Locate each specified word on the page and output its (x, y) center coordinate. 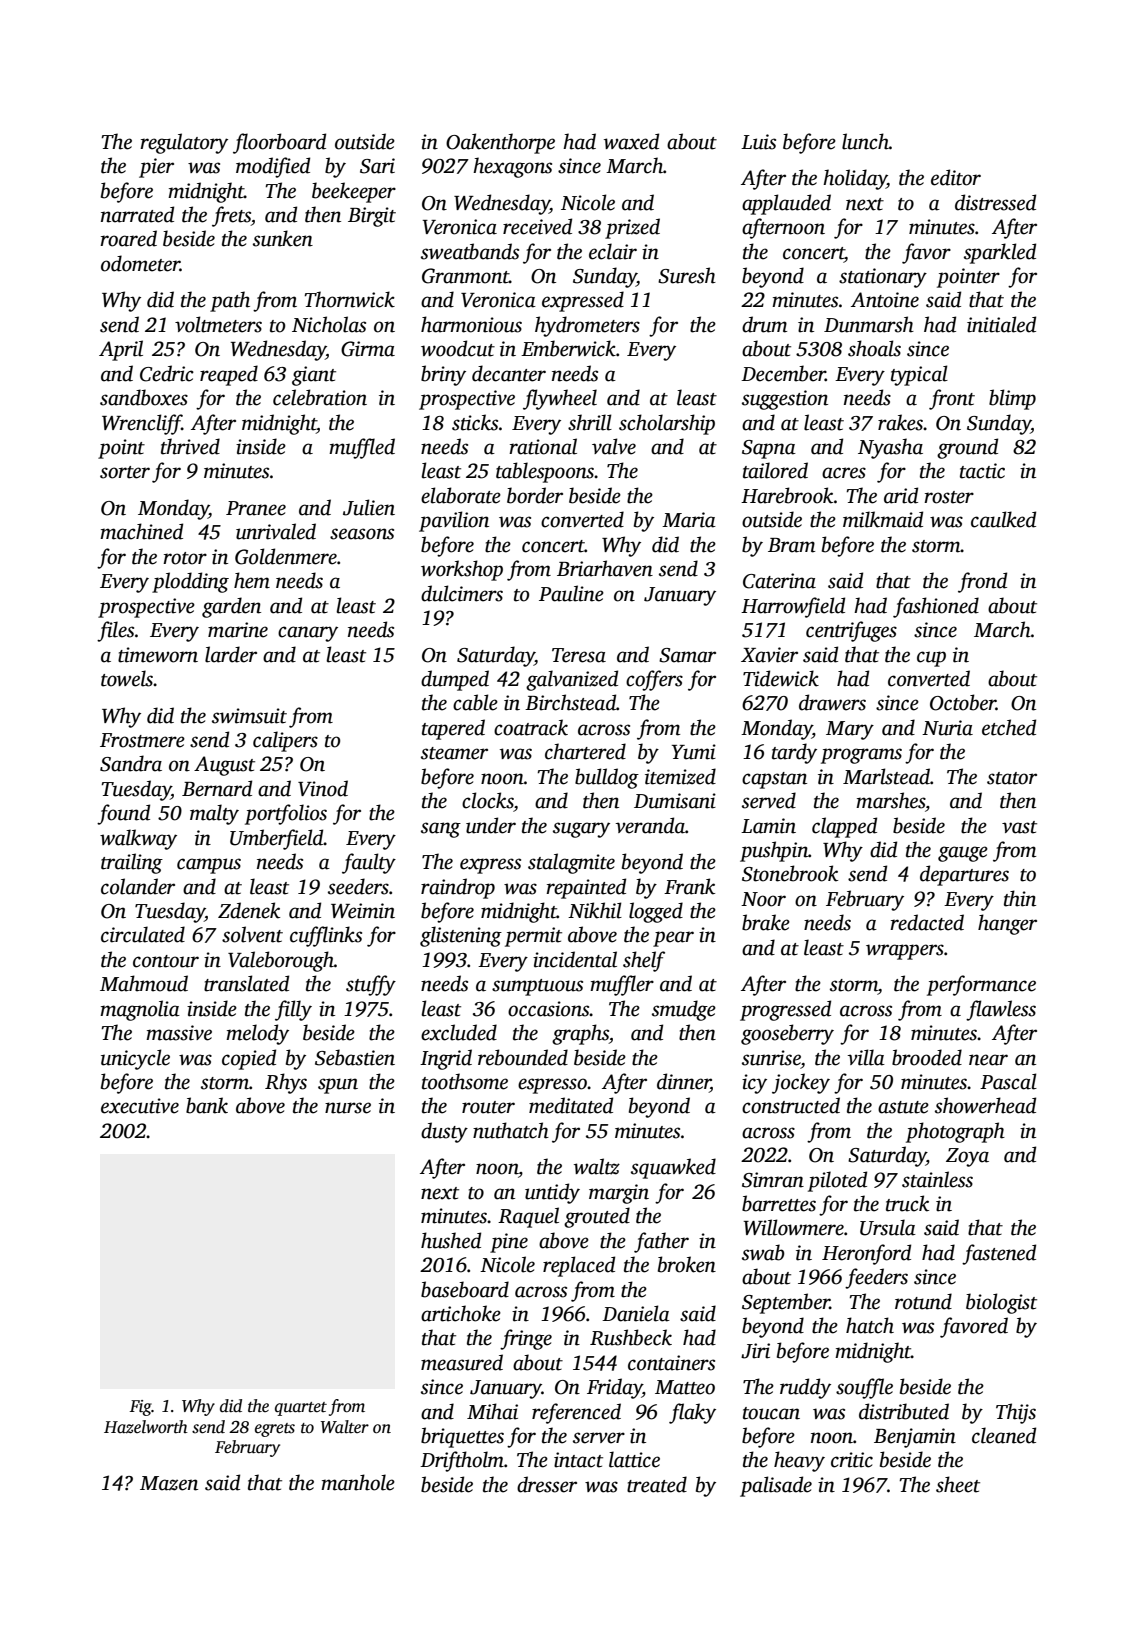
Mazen (169, 1483)
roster (949, 497)
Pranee (256, 508)
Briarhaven (605, 568)
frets (231, 216)
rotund (923, 1301)
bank (207, 1105)
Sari (377, 166)
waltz (597, 1166)
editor (956, 177)
